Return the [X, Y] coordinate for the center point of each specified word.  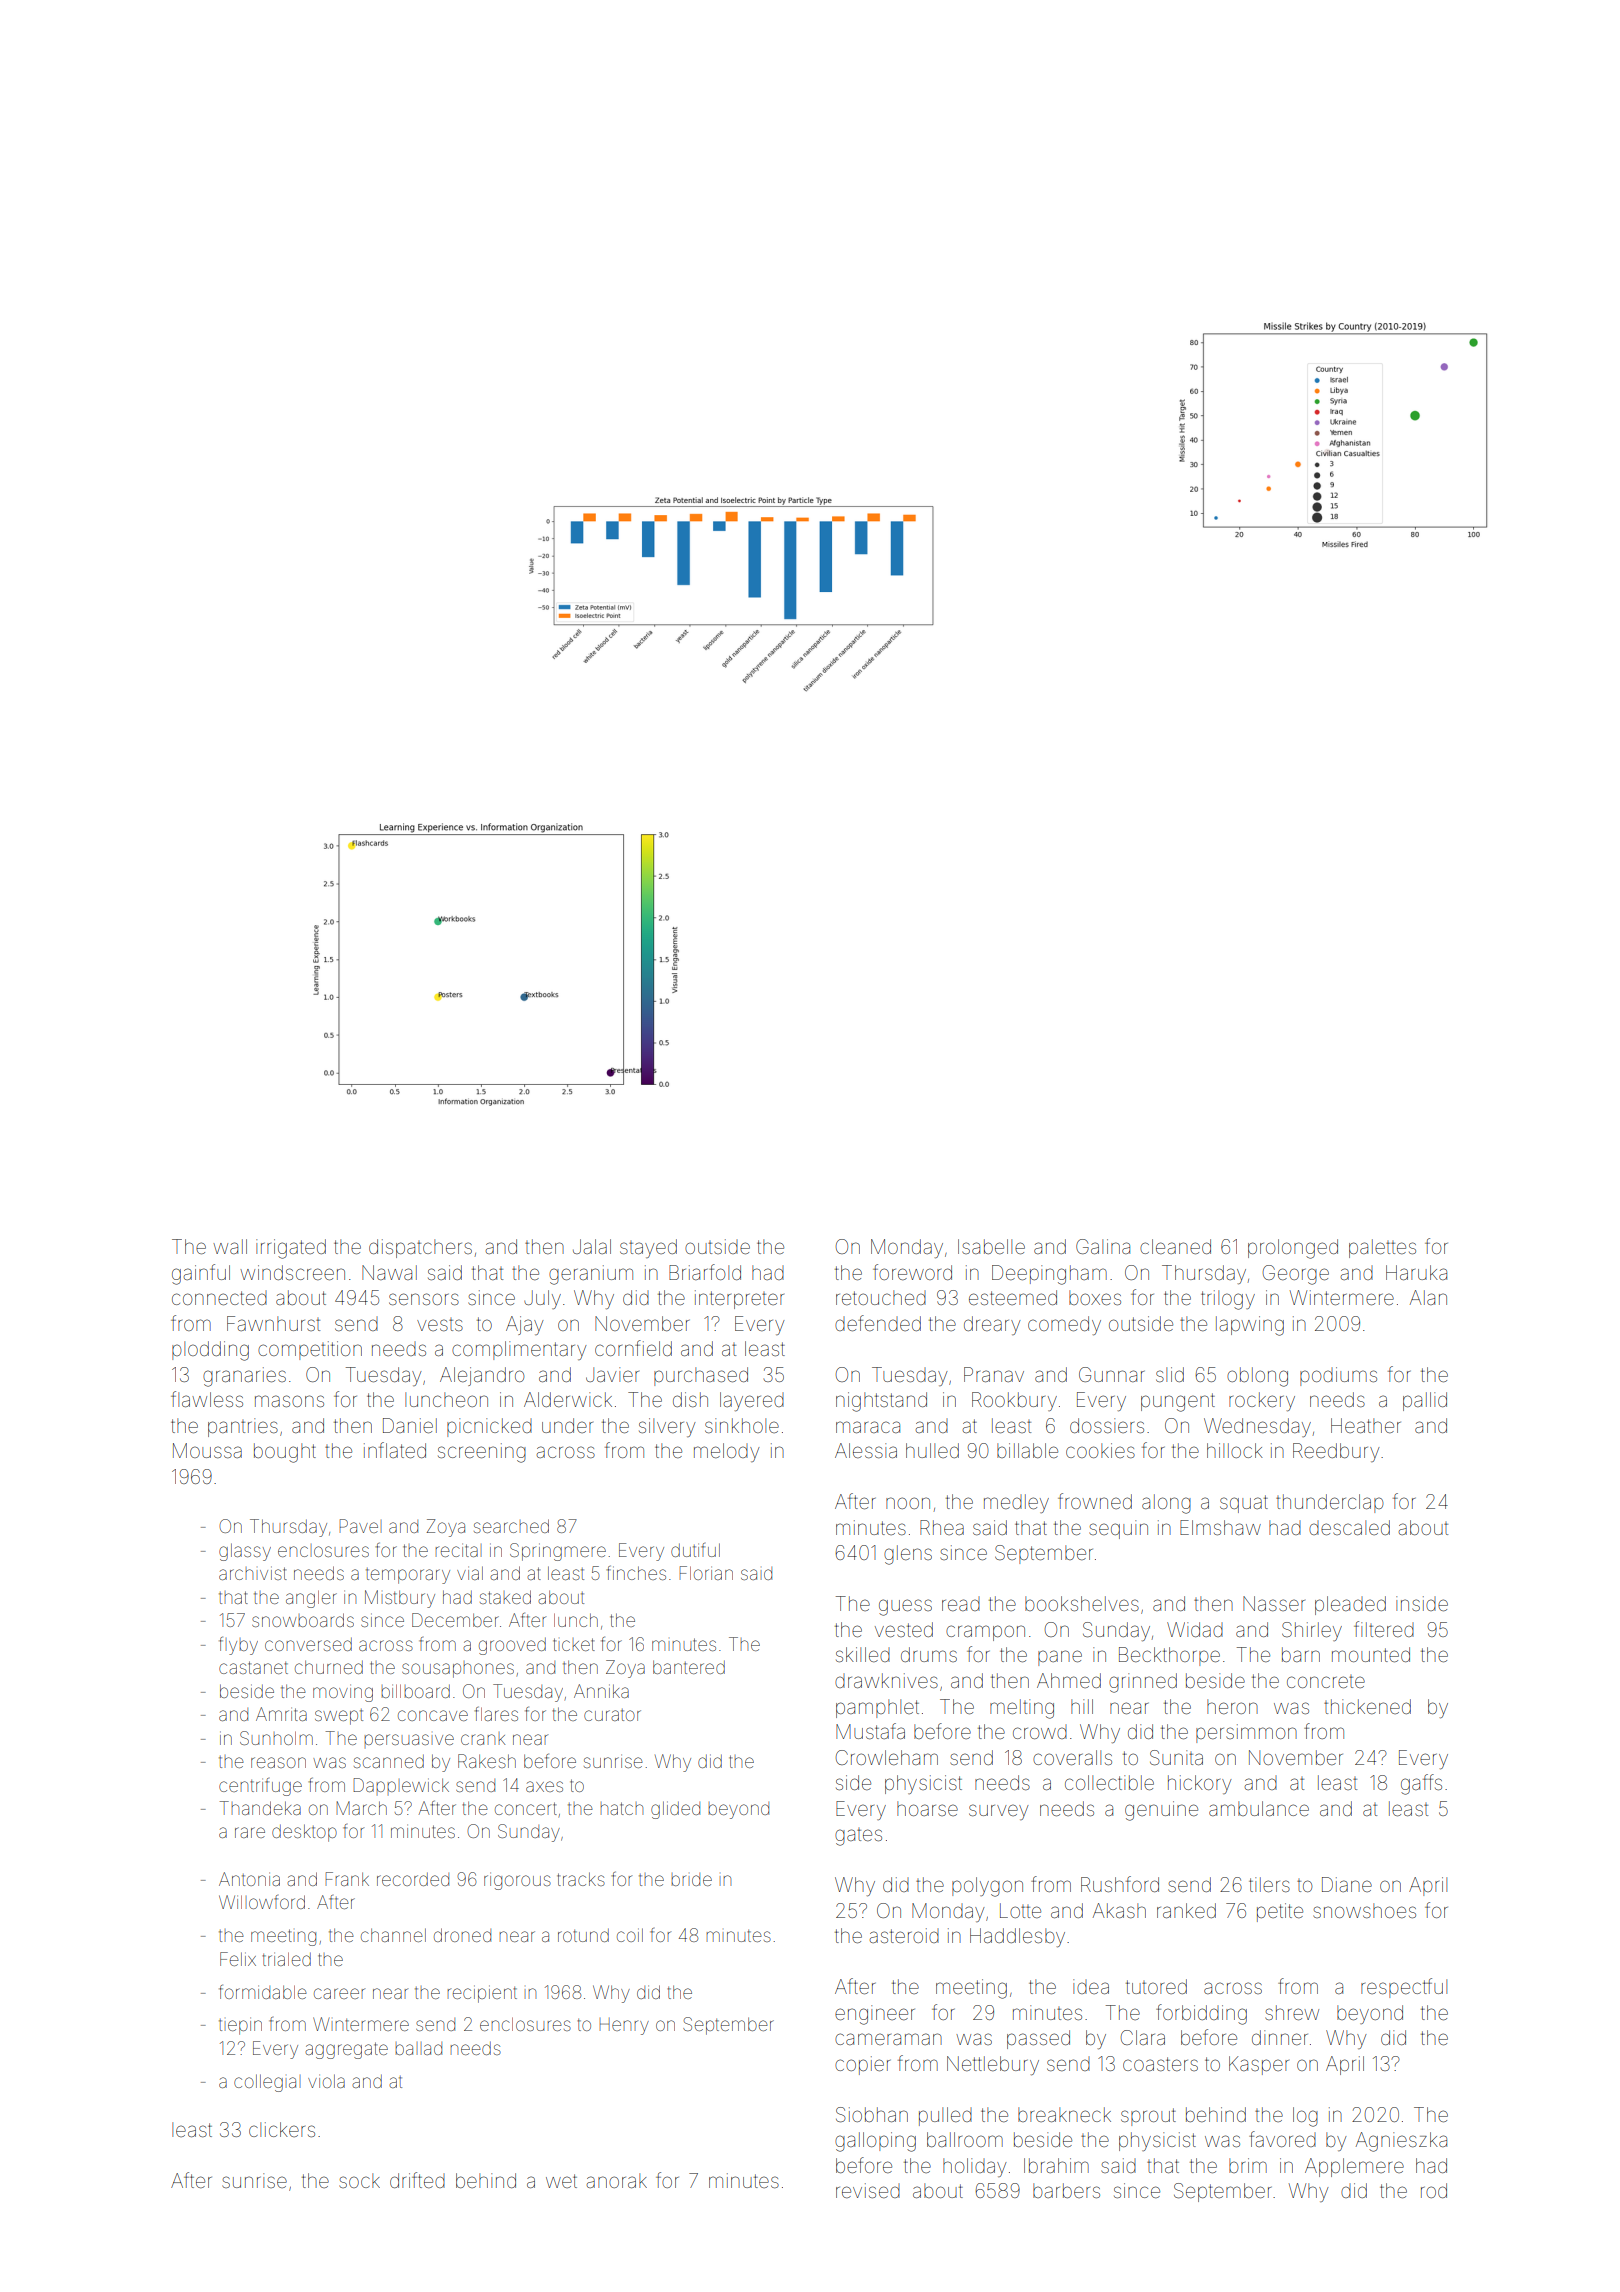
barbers [1066, 2190]
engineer [875, 2015]
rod [1434, 2190]
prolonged [1293, 1249]
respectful [1404, 1988]
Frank [347, 1879]
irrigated [291, 1249]
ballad [418, 2048]
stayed [648, 1248]
